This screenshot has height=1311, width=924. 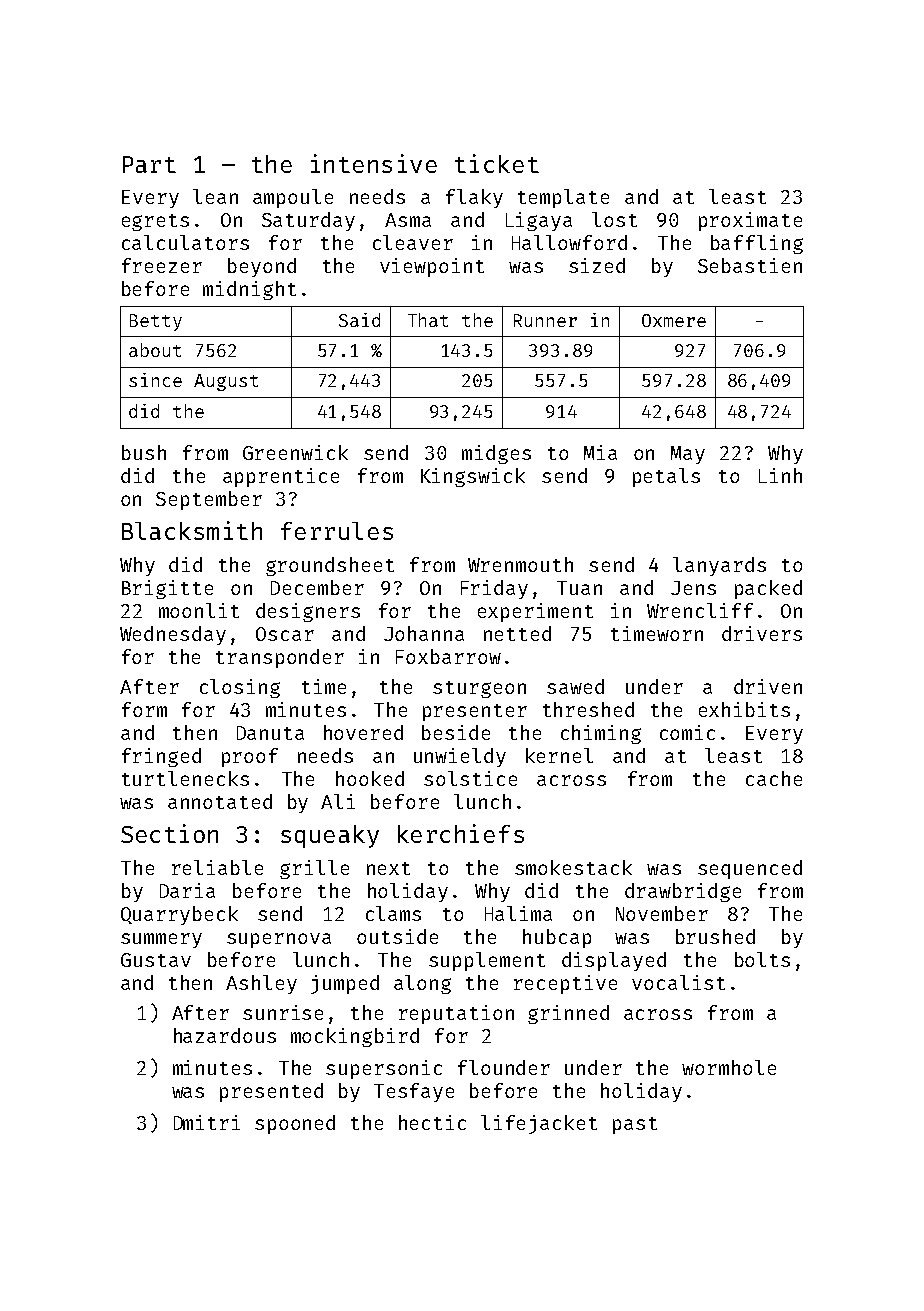 What do you see at coordinates (666, 477) in the screenshot?
I see `petals` at bounding box center [666, 477].
